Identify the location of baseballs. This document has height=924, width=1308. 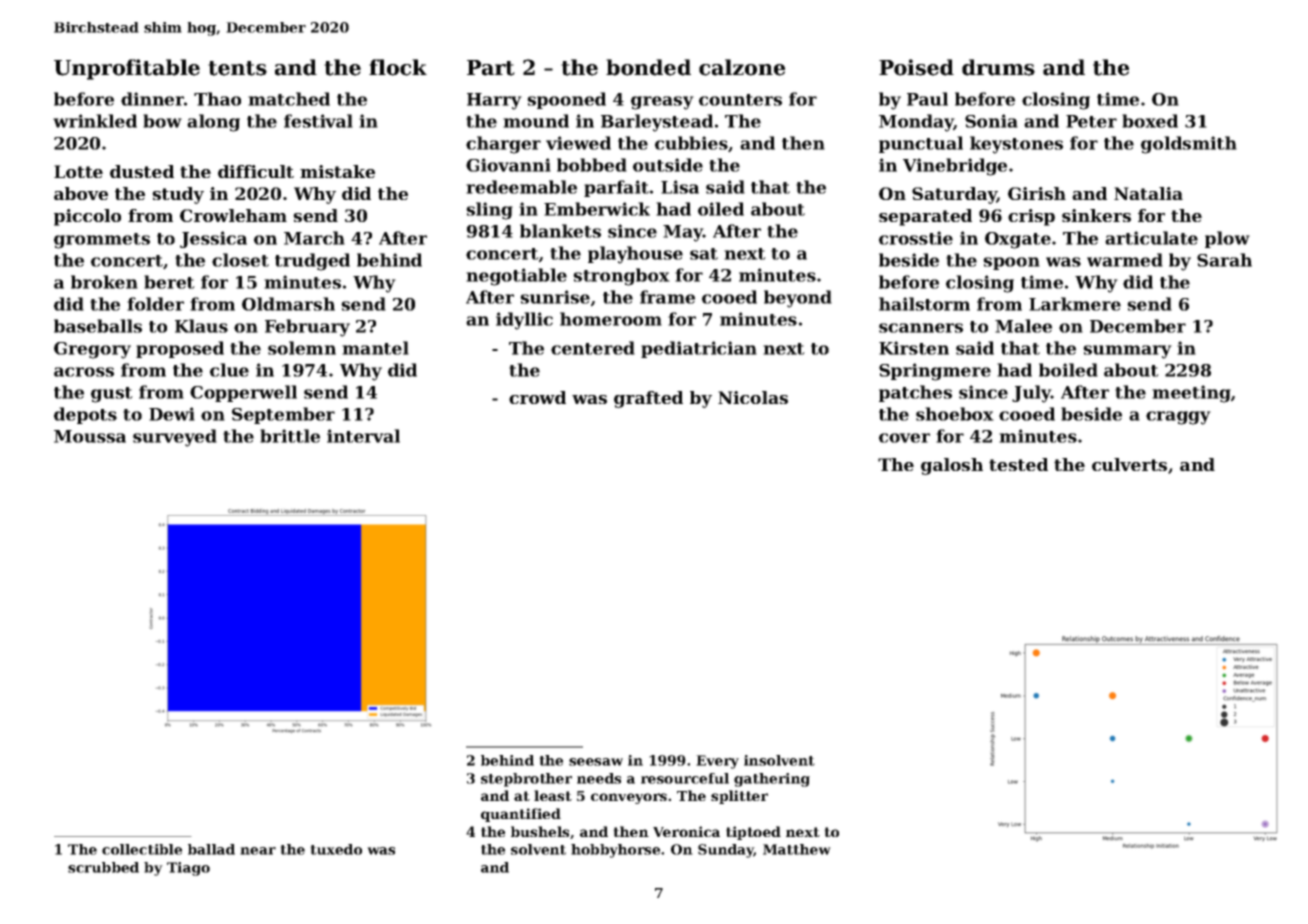
(98, 326).
